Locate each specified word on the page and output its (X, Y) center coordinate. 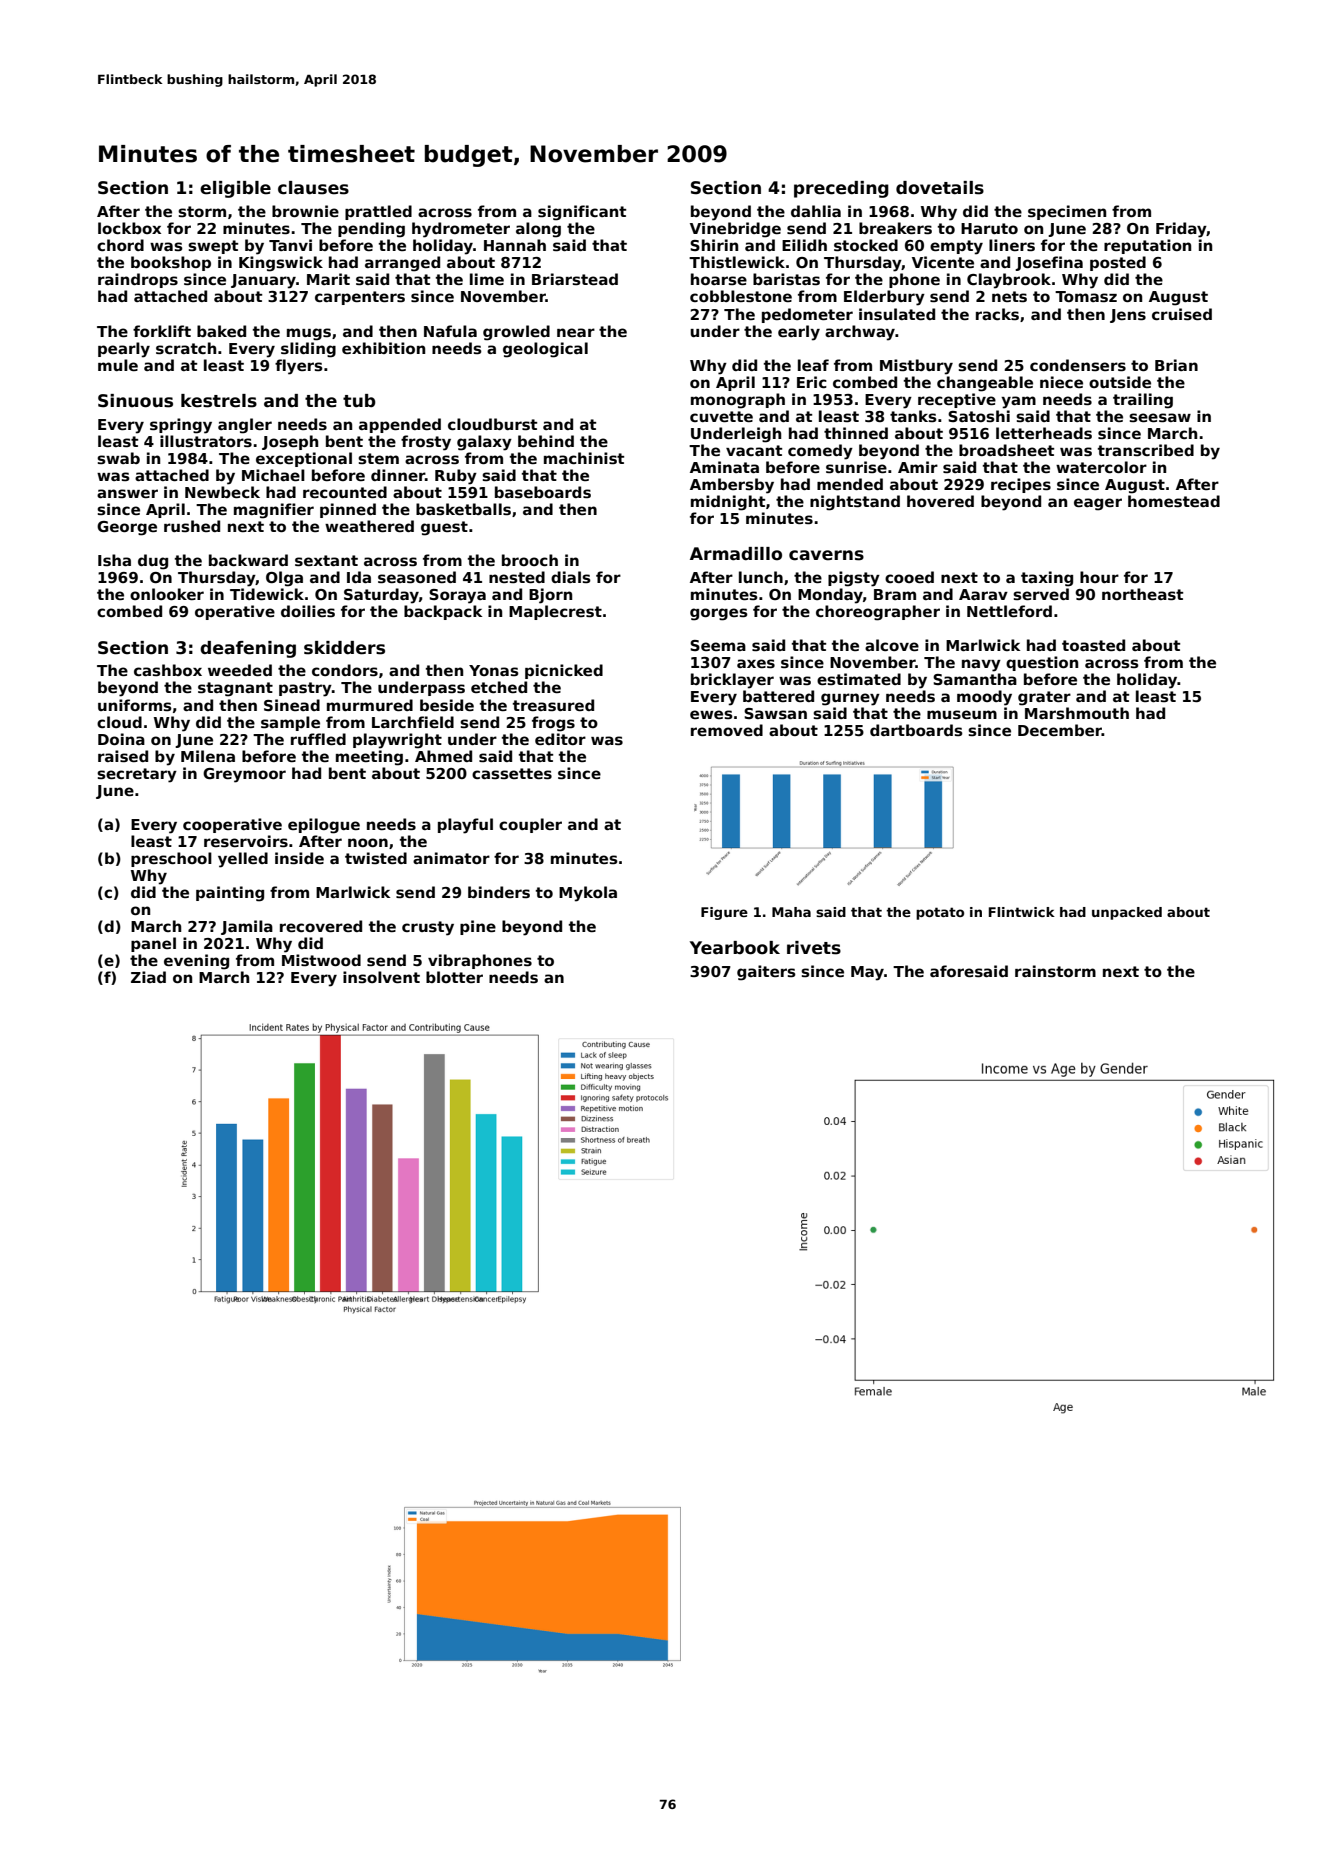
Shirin (714, 245)
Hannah (515, 245)
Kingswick (281, 264)
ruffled (318, 739)
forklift (162, 331)
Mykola (588, 894)
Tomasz (1086, 296)
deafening (248, 649)
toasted (1093, 645)
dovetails (940, 188)
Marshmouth (1077, 713)
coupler (530, 825)
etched (499, 687)
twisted (376, 858)
